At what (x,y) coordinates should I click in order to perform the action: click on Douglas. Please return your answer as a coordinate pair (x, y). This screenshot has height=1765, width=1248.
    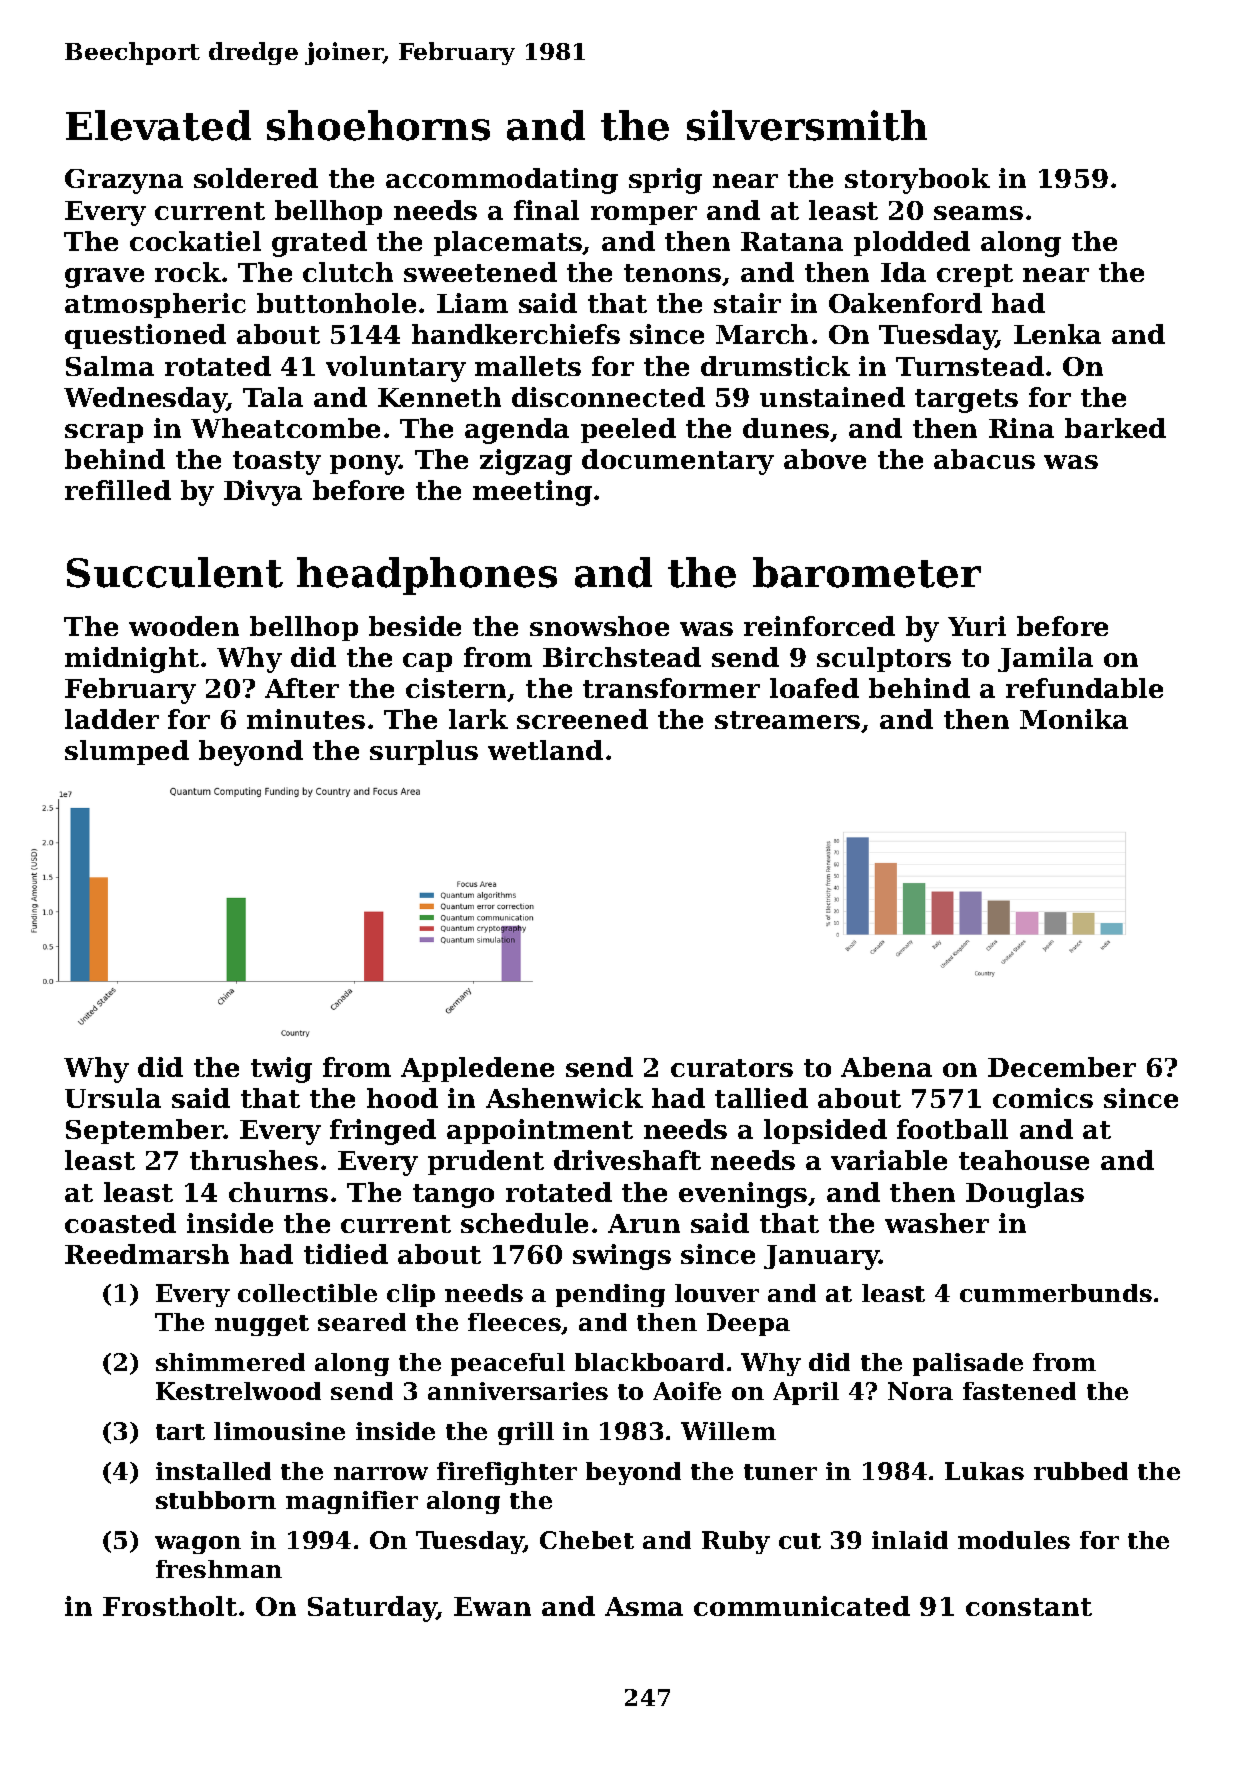
    Looking at the image, I should click on (1025, 1195).
